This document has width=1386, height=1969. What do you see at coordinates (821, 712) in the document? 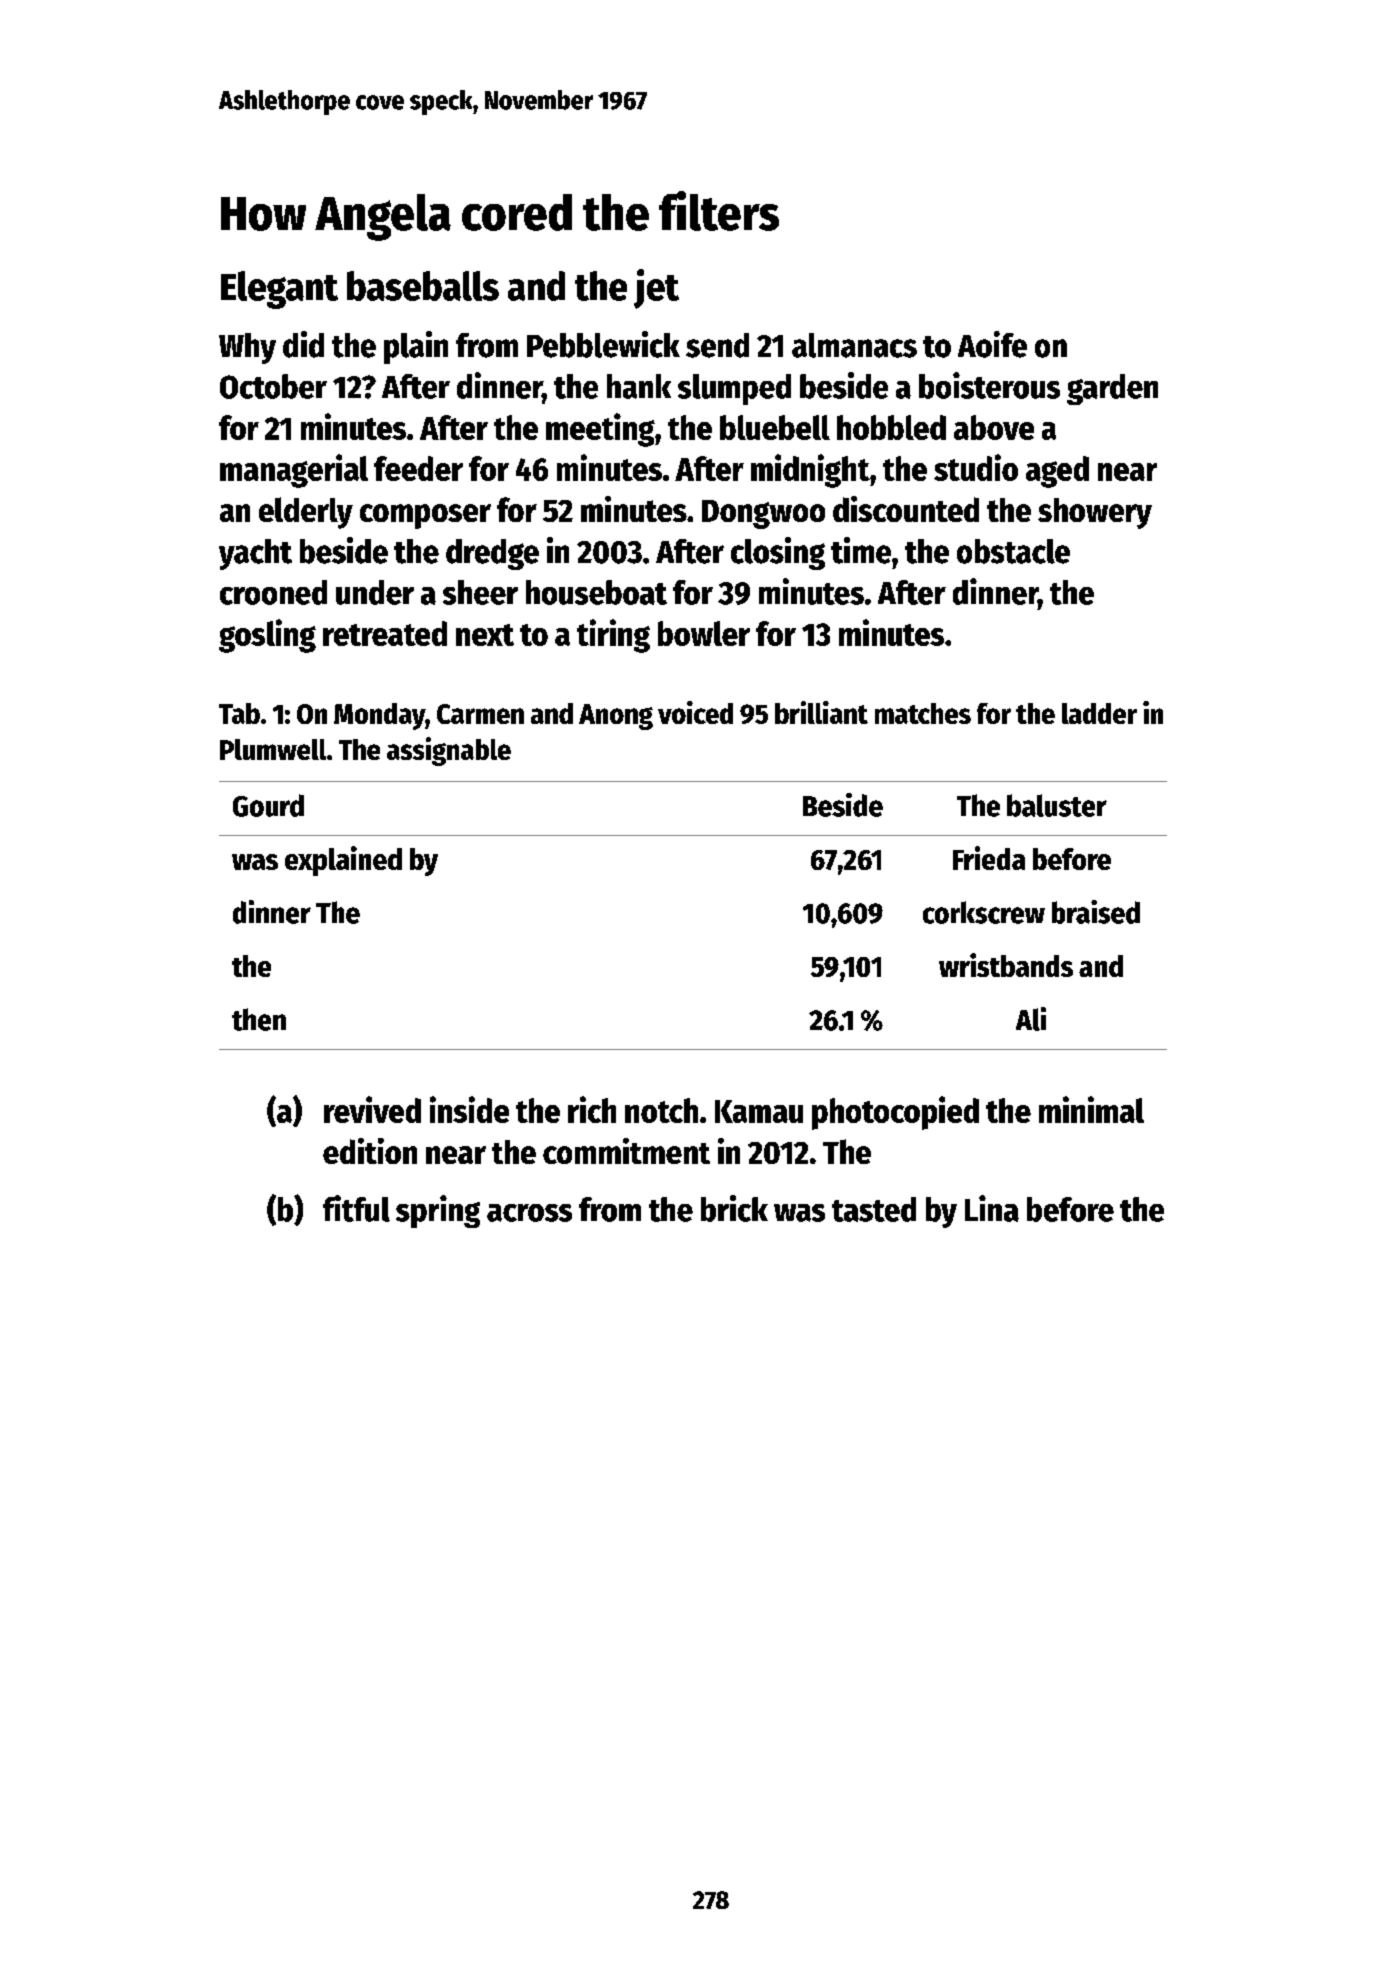
I see `brilliant` at bounding box center [821, 712].
